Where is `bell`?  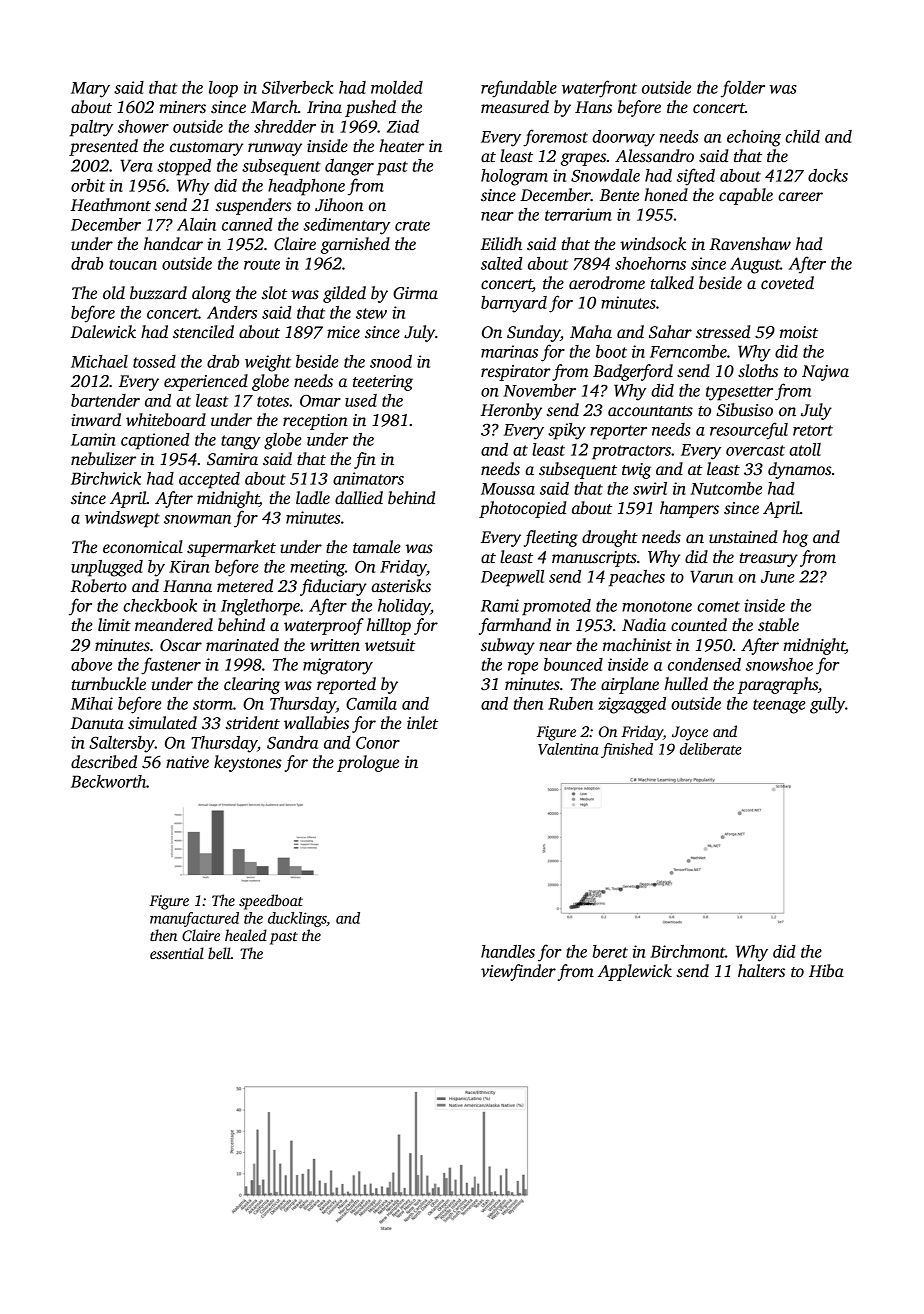 bell is located at coordinates (219, 953).
